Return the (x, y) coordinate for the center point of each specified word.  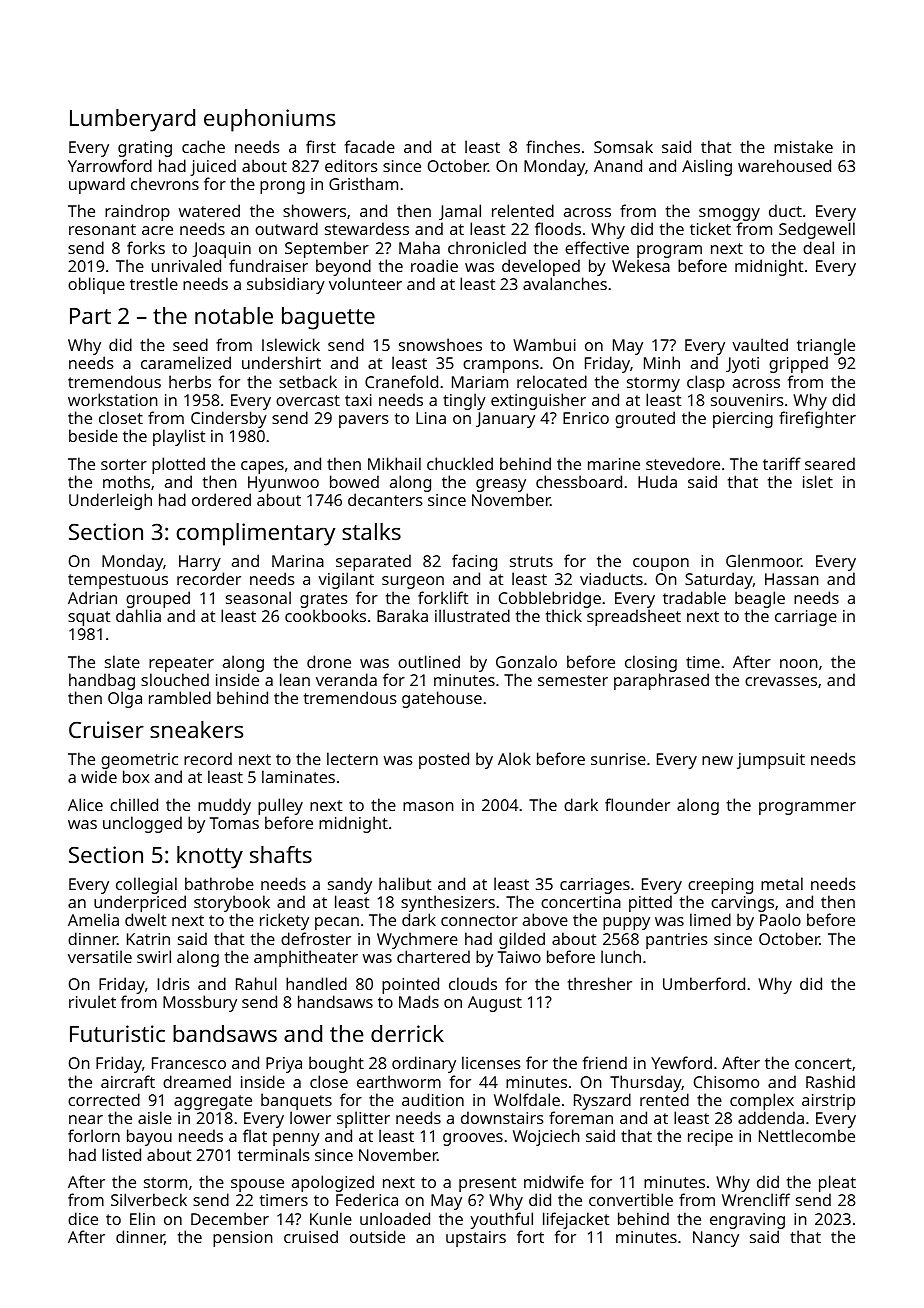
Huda (657, 481)
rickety (284, 921)
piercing (743, 420)
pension (243, 1239)
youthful (501, 1220)
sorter (124, 464)
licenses (491, 1062)
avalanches (565, 283)
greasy (501, 485)
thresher (600, 983)
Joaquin (222, 250)
